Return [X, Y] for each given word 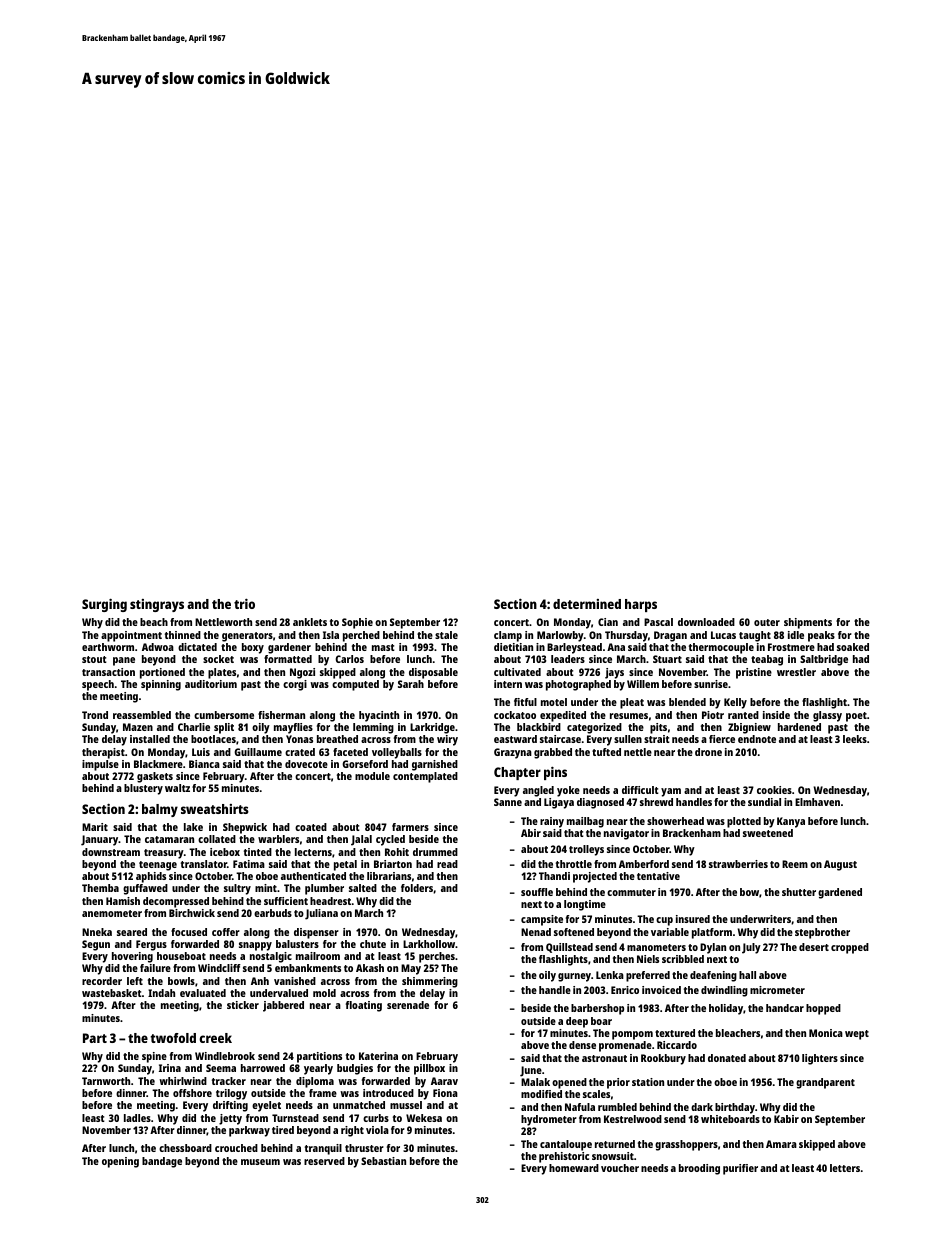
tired [283, 1130]
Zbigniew [749, 728]
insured [693, 919]
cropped [850, 948]
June [531, 1071]
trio [244, 604]
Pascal [658, 622]
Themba [100, 888]
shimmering [430, 982]
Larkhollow [429, 944]
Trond [95, 715]
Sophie [357, 623]
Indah [161, 993]
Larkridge [432, 728]
